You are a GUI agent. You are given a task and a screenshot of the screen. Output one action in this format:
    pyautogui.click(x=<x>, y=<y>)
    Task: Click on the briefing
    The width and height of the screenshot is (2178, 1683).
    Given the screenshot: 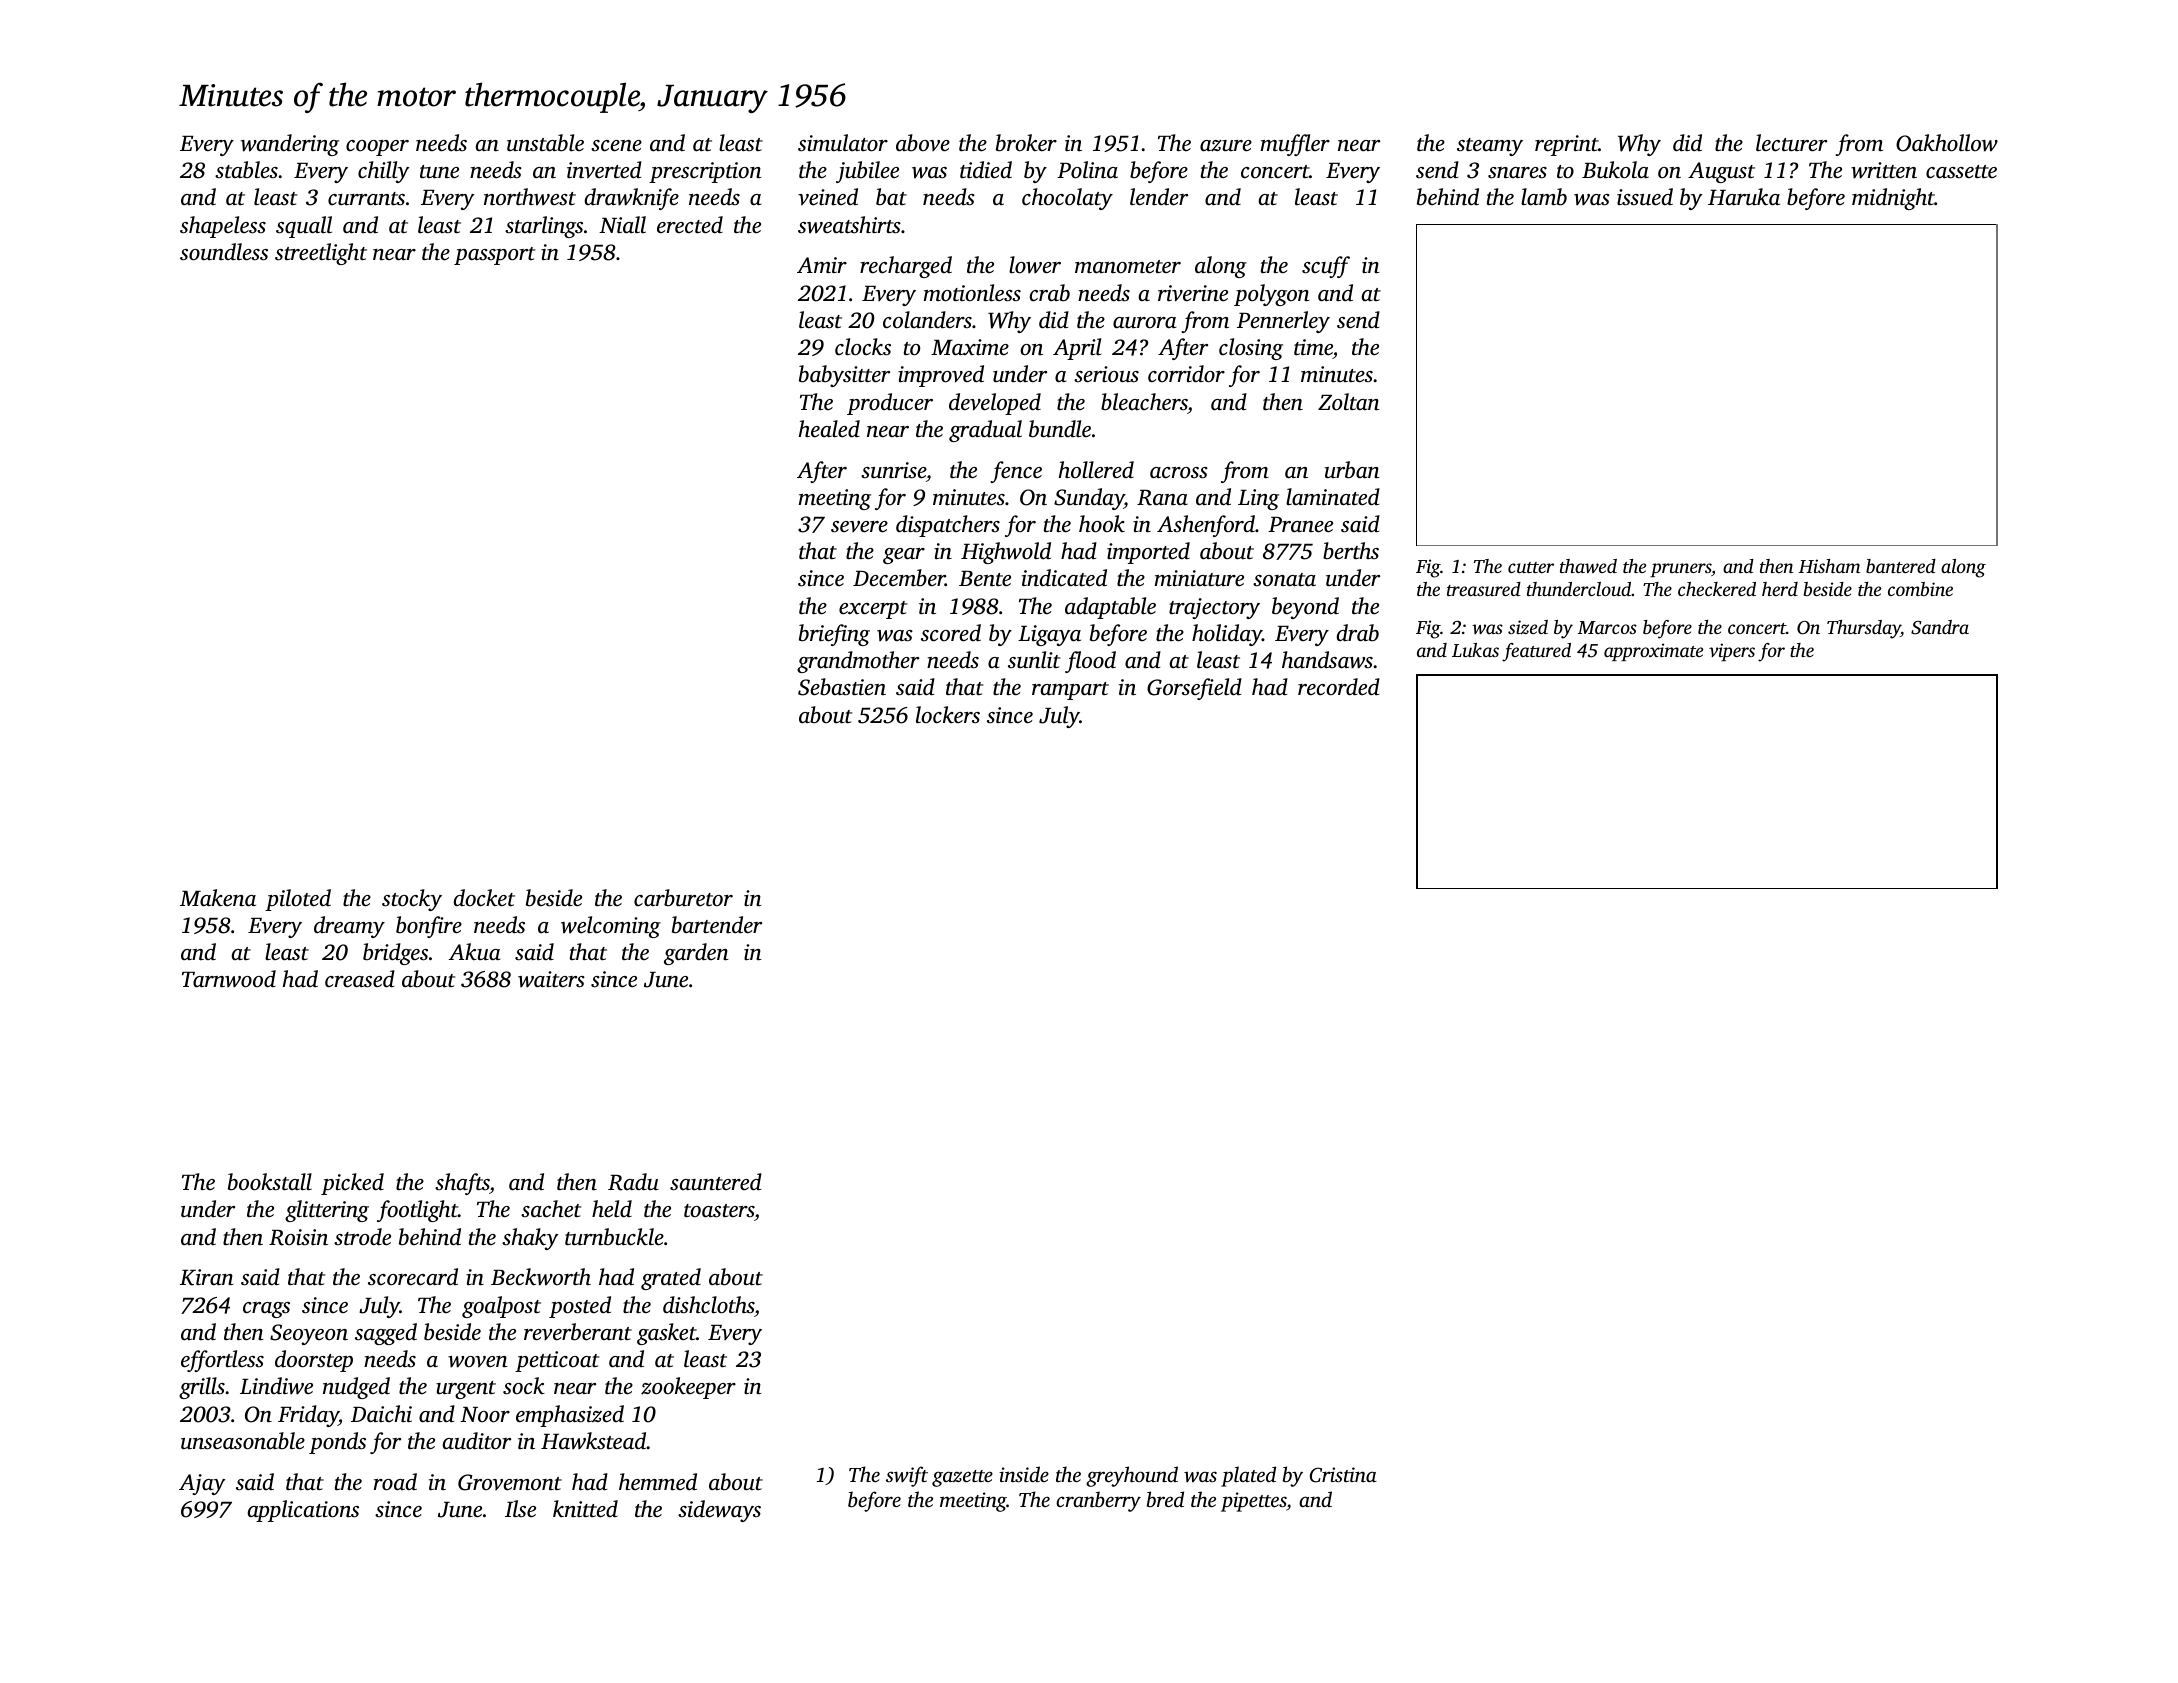 What is the action you would take?
    pyautogui.click(x=834, y=635)
